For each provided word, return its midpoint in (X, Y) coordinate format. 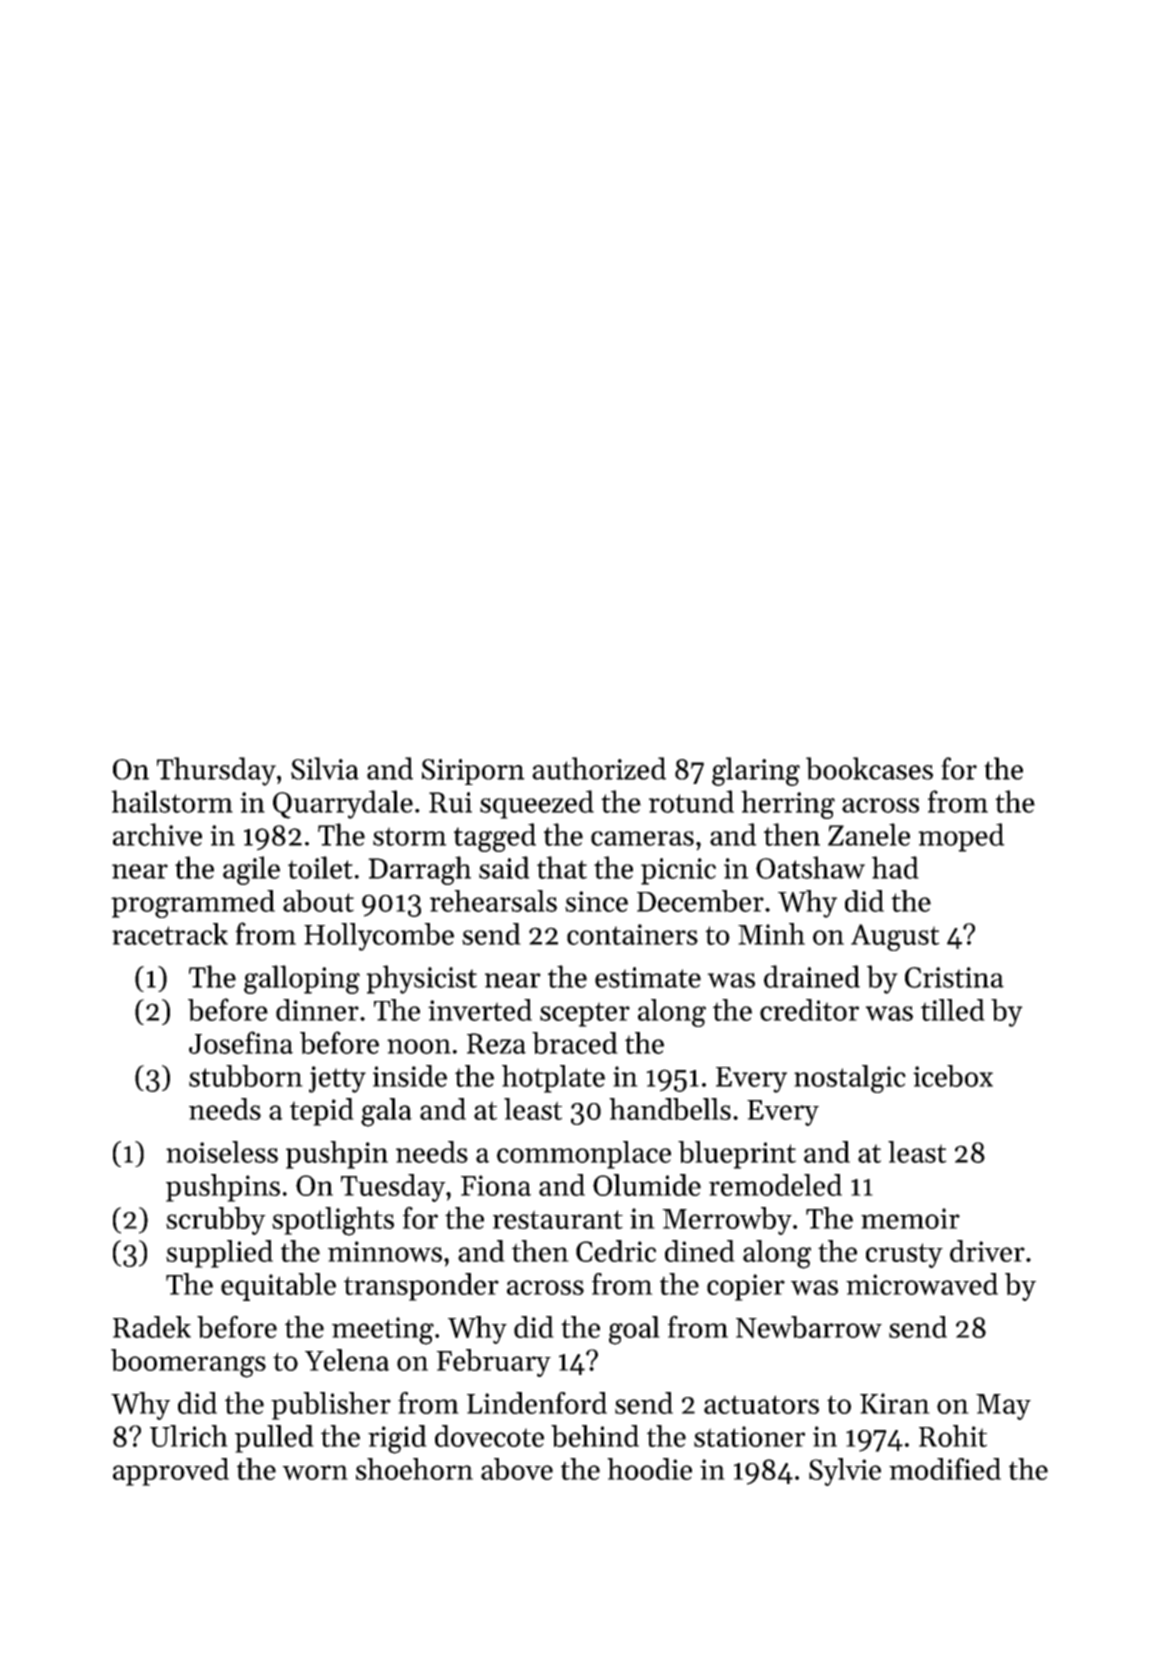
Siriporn (473, 772)
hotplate (553, 1079)
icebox (953, 1076)
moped (961, 837)
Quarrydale (343, 804)
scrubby (216, 1221)
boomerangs (188, 1363)
